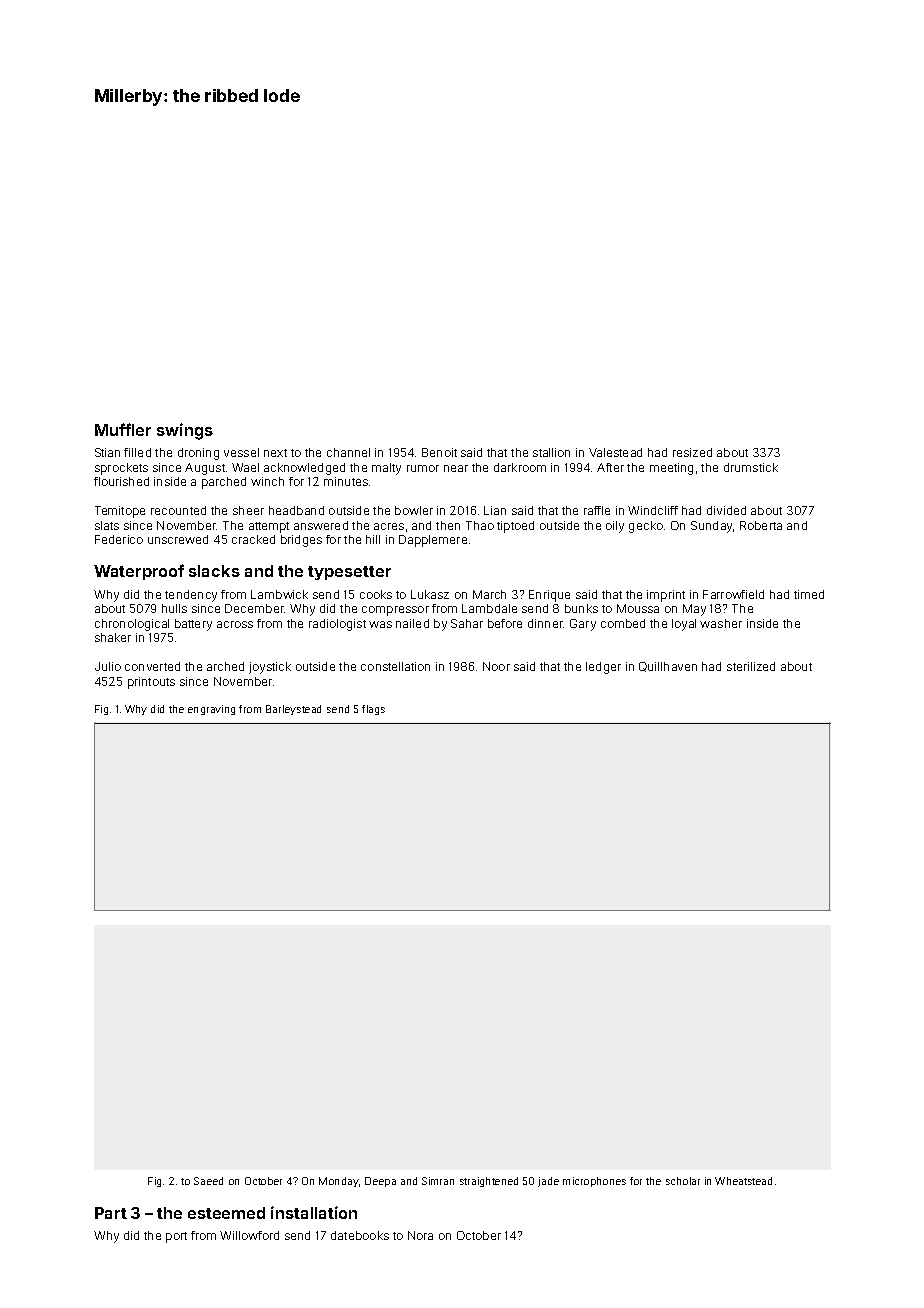  I want to click on resized, so click(692, 452).
